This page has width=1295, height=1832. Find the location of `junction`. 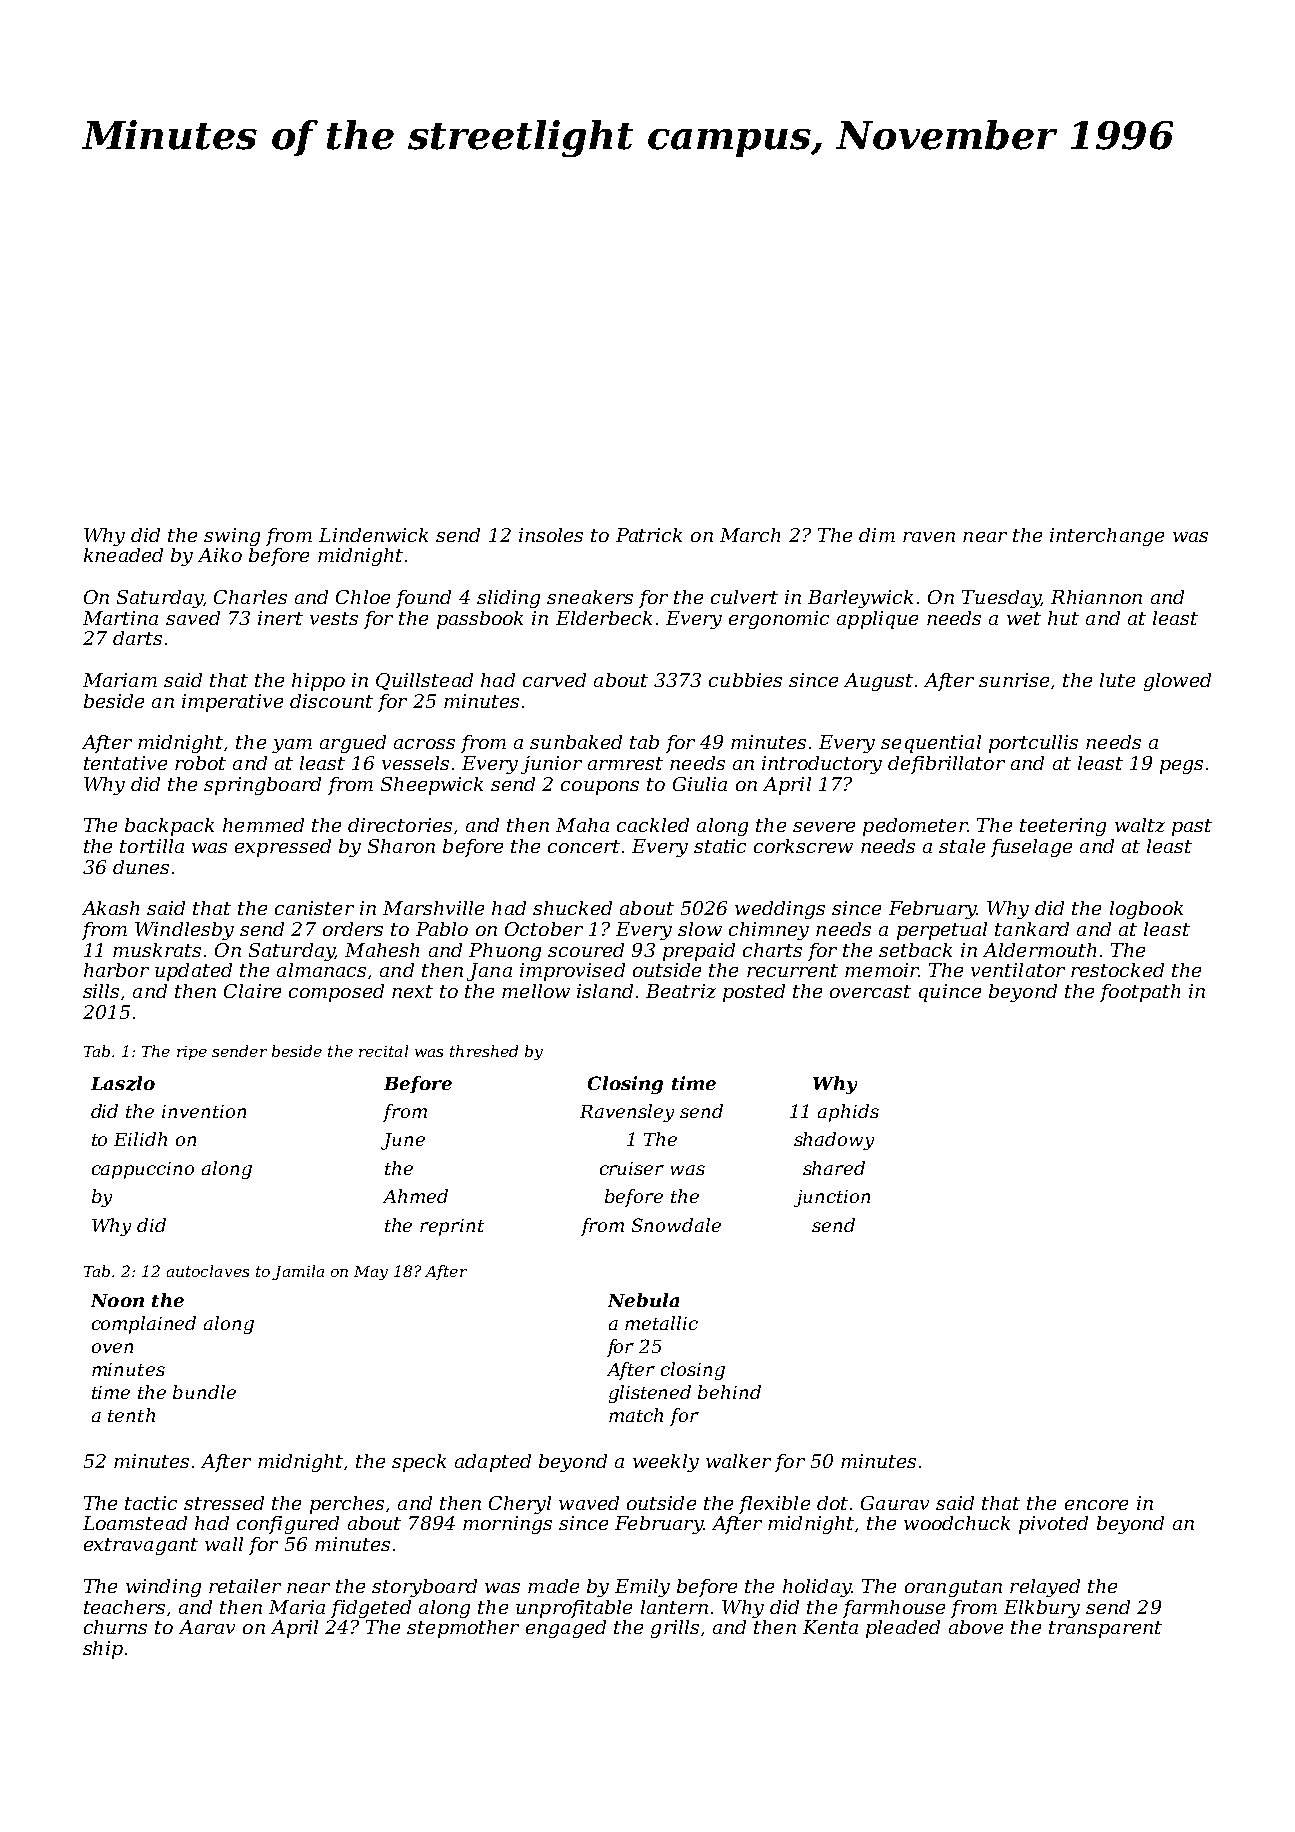

junction is located at coordinates (832, 1198).
